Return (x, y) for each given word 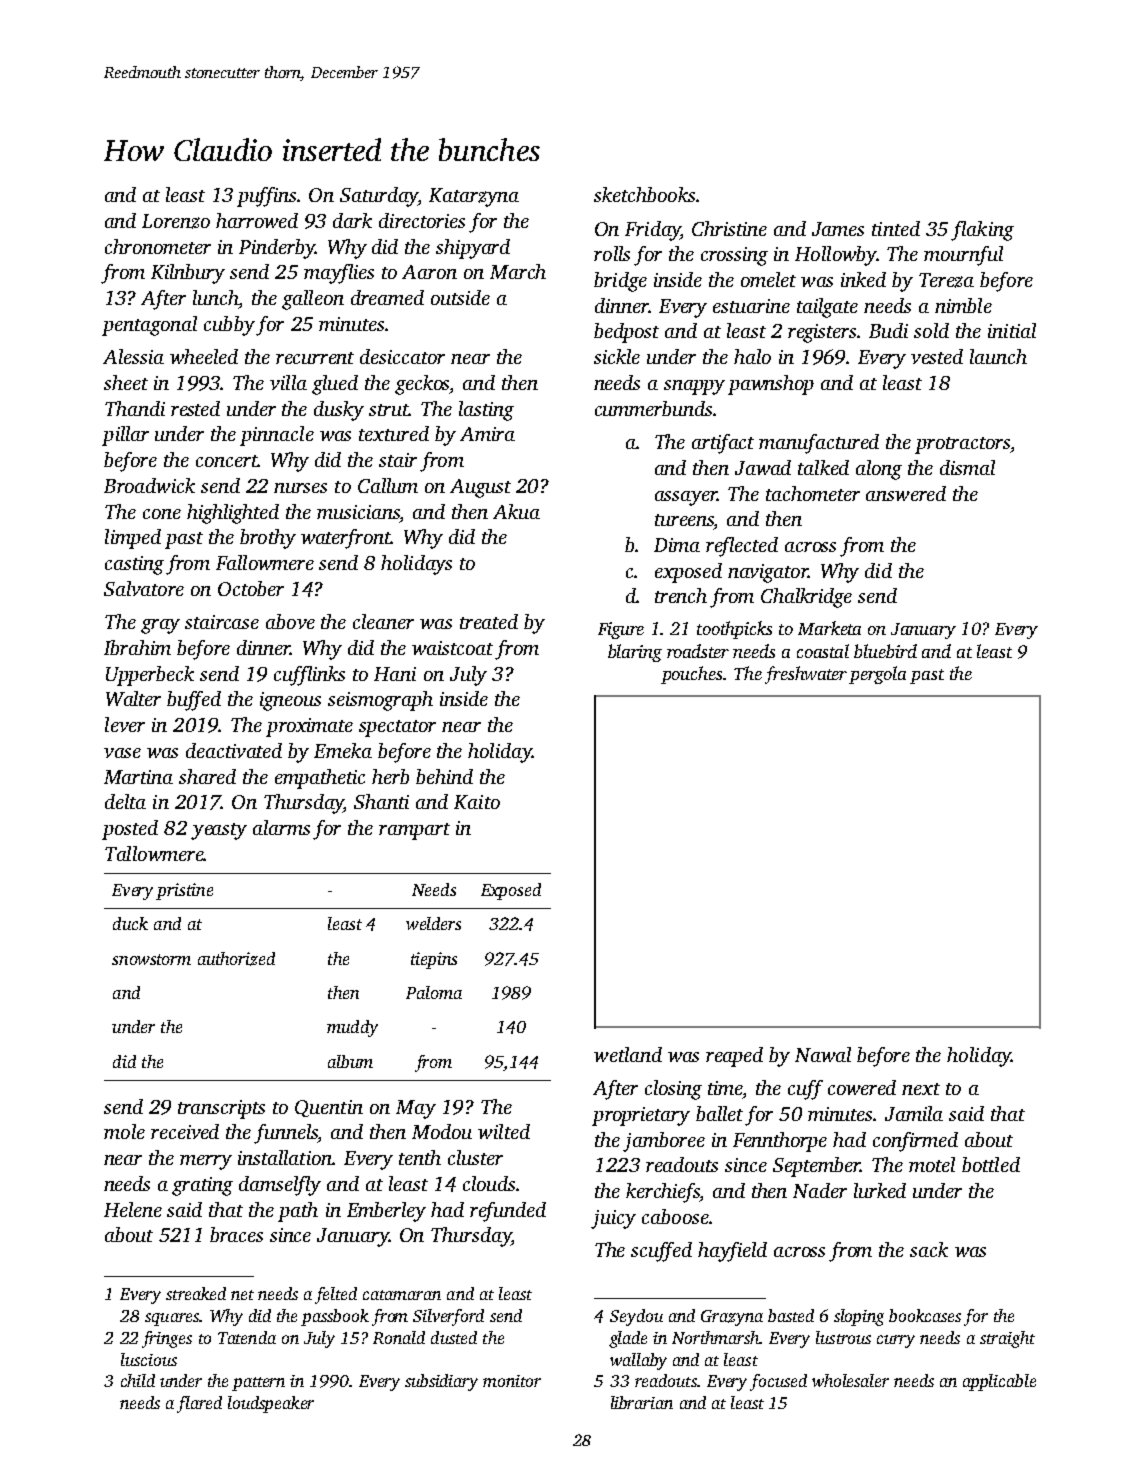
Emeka (343, 750)
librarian (642, 1402)
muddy (352, 1028)
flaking (982, 231)
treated (489, 621)
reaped (734, 1057)
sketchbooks (644, 194)
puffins (267, 197)
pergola (877, 675)
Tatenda (247, 1337)
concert (227, 461)
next (921, 1089)
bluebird (885, 651)
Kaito (477, 802)
